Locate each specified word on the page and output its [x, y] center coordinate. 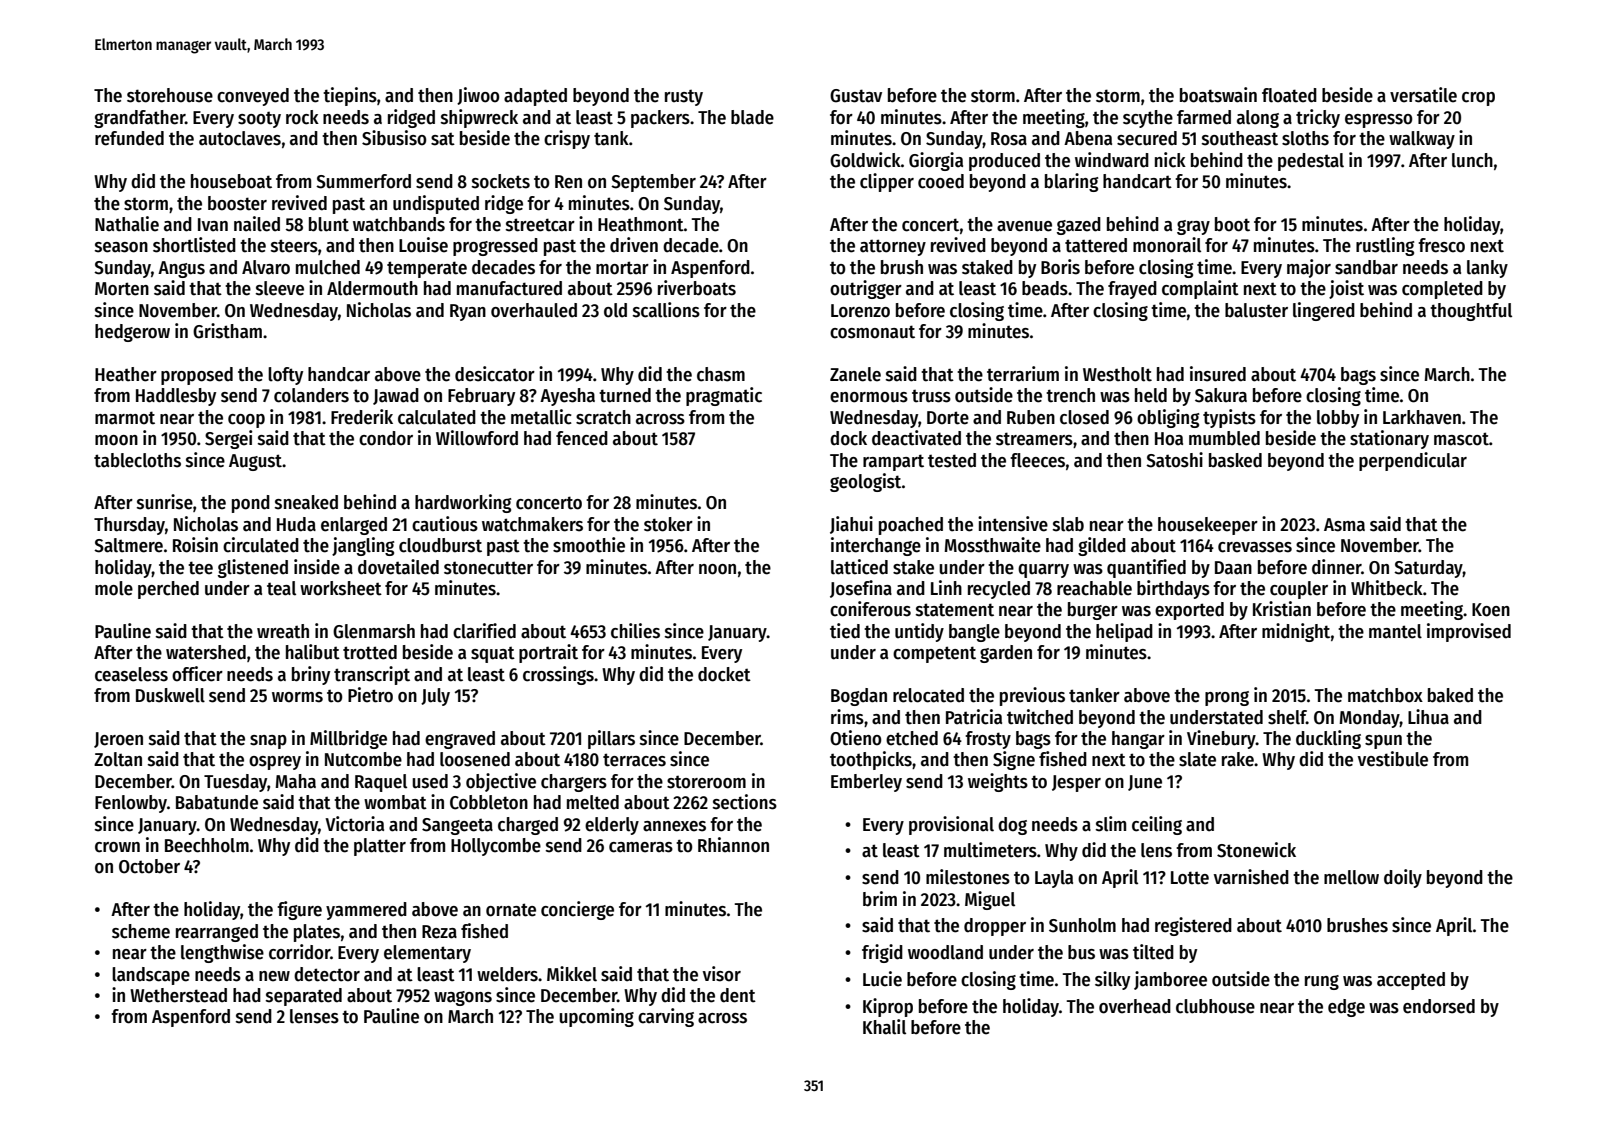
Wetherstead [178, 995]
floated [1289, 95]
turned [625, 395]
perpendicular [1413, 461]
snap [268, 742]
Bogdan [859, 697]
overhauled [534, 310]
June [1145, 783]
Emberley [866, 783]
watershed [206, 652]
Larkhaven [1422, 417]
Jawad [396, 396]
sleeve [280, 288]
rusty [684, 98]
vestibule [1393, 759]
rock [302, 117]
